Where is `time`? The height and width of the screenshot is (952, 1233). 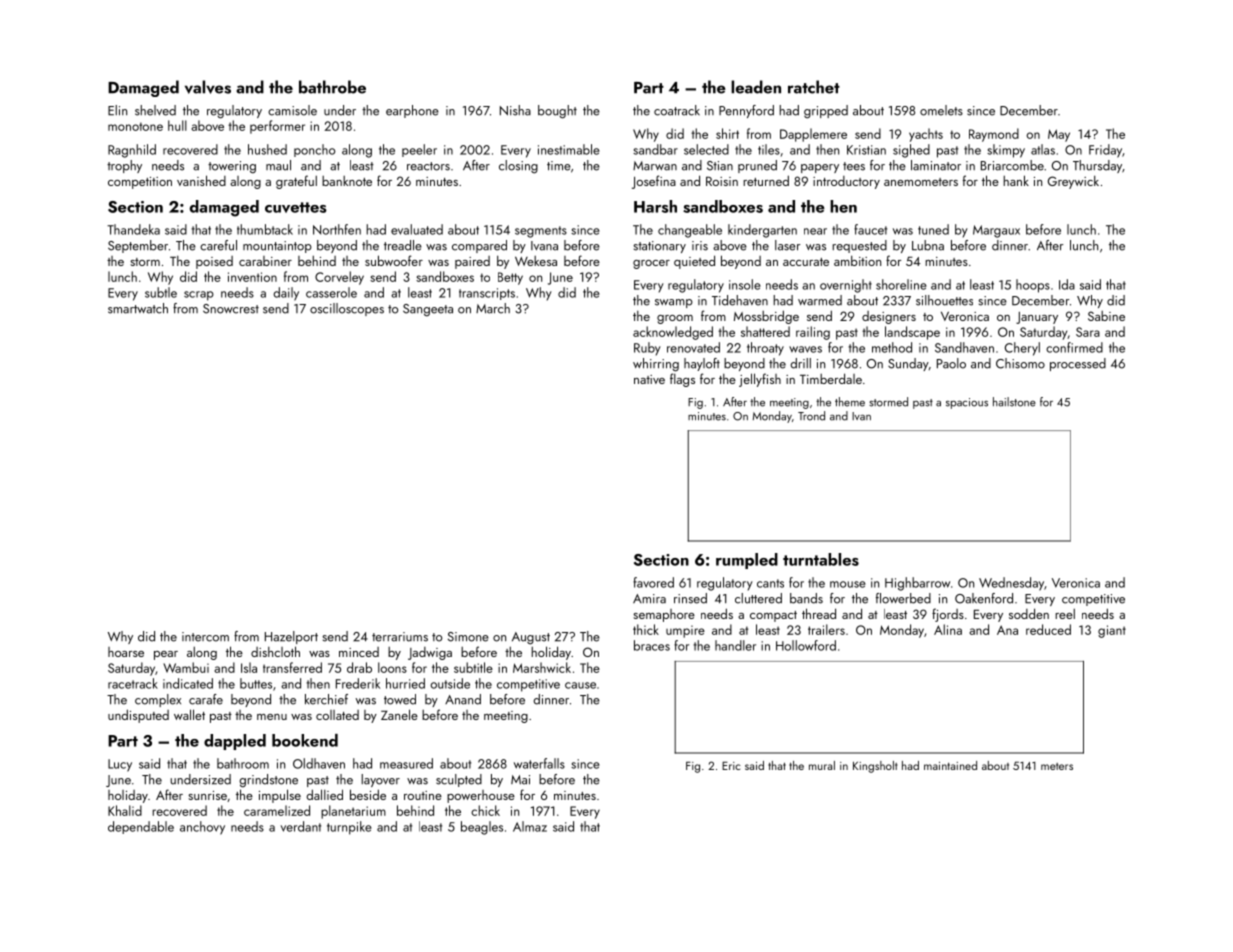
time is located at coordinates (559, 166).
